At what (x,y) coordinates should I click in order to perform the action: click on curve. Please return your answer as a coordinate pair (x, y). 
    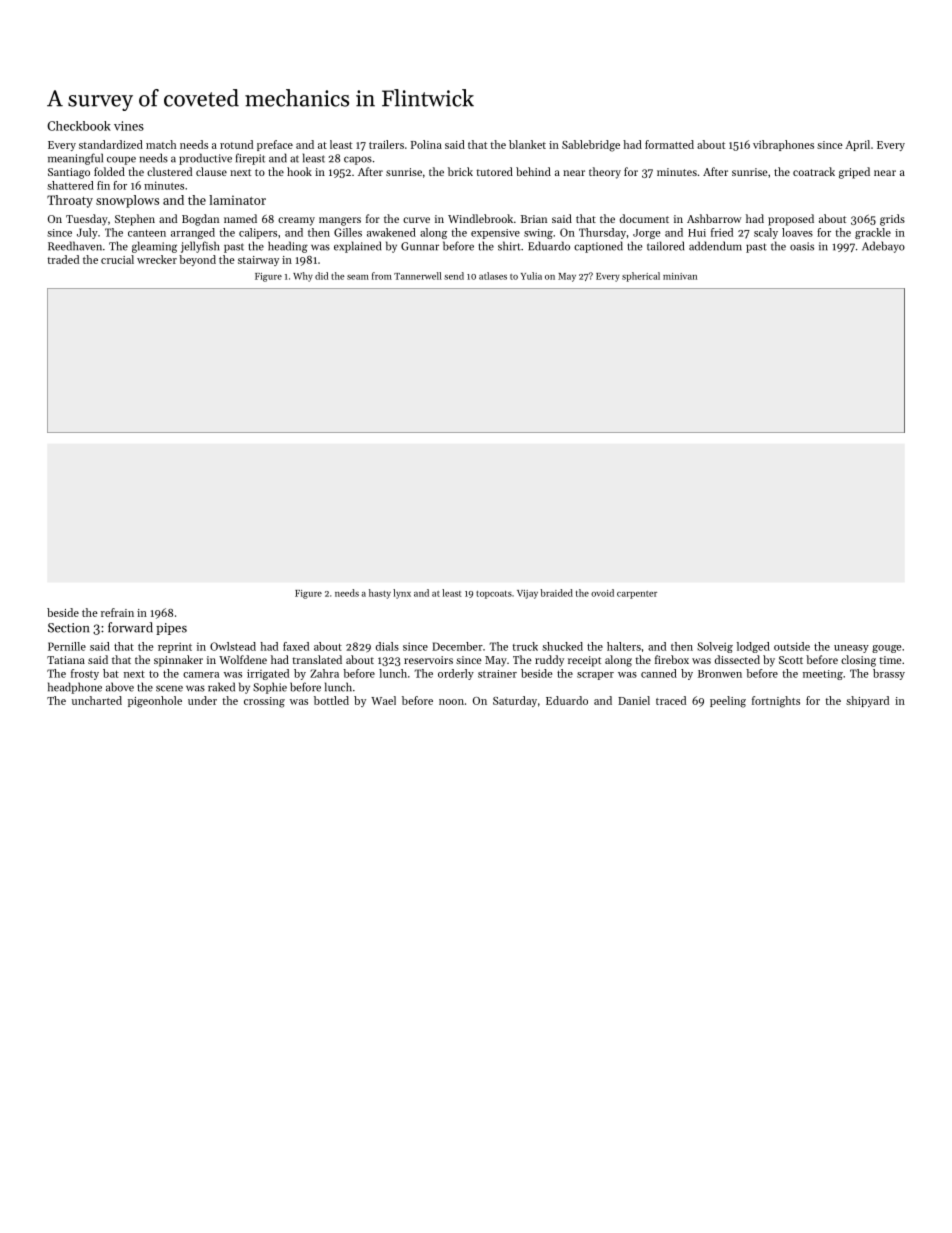
    Looking at the image, I should click on (416, 220).
